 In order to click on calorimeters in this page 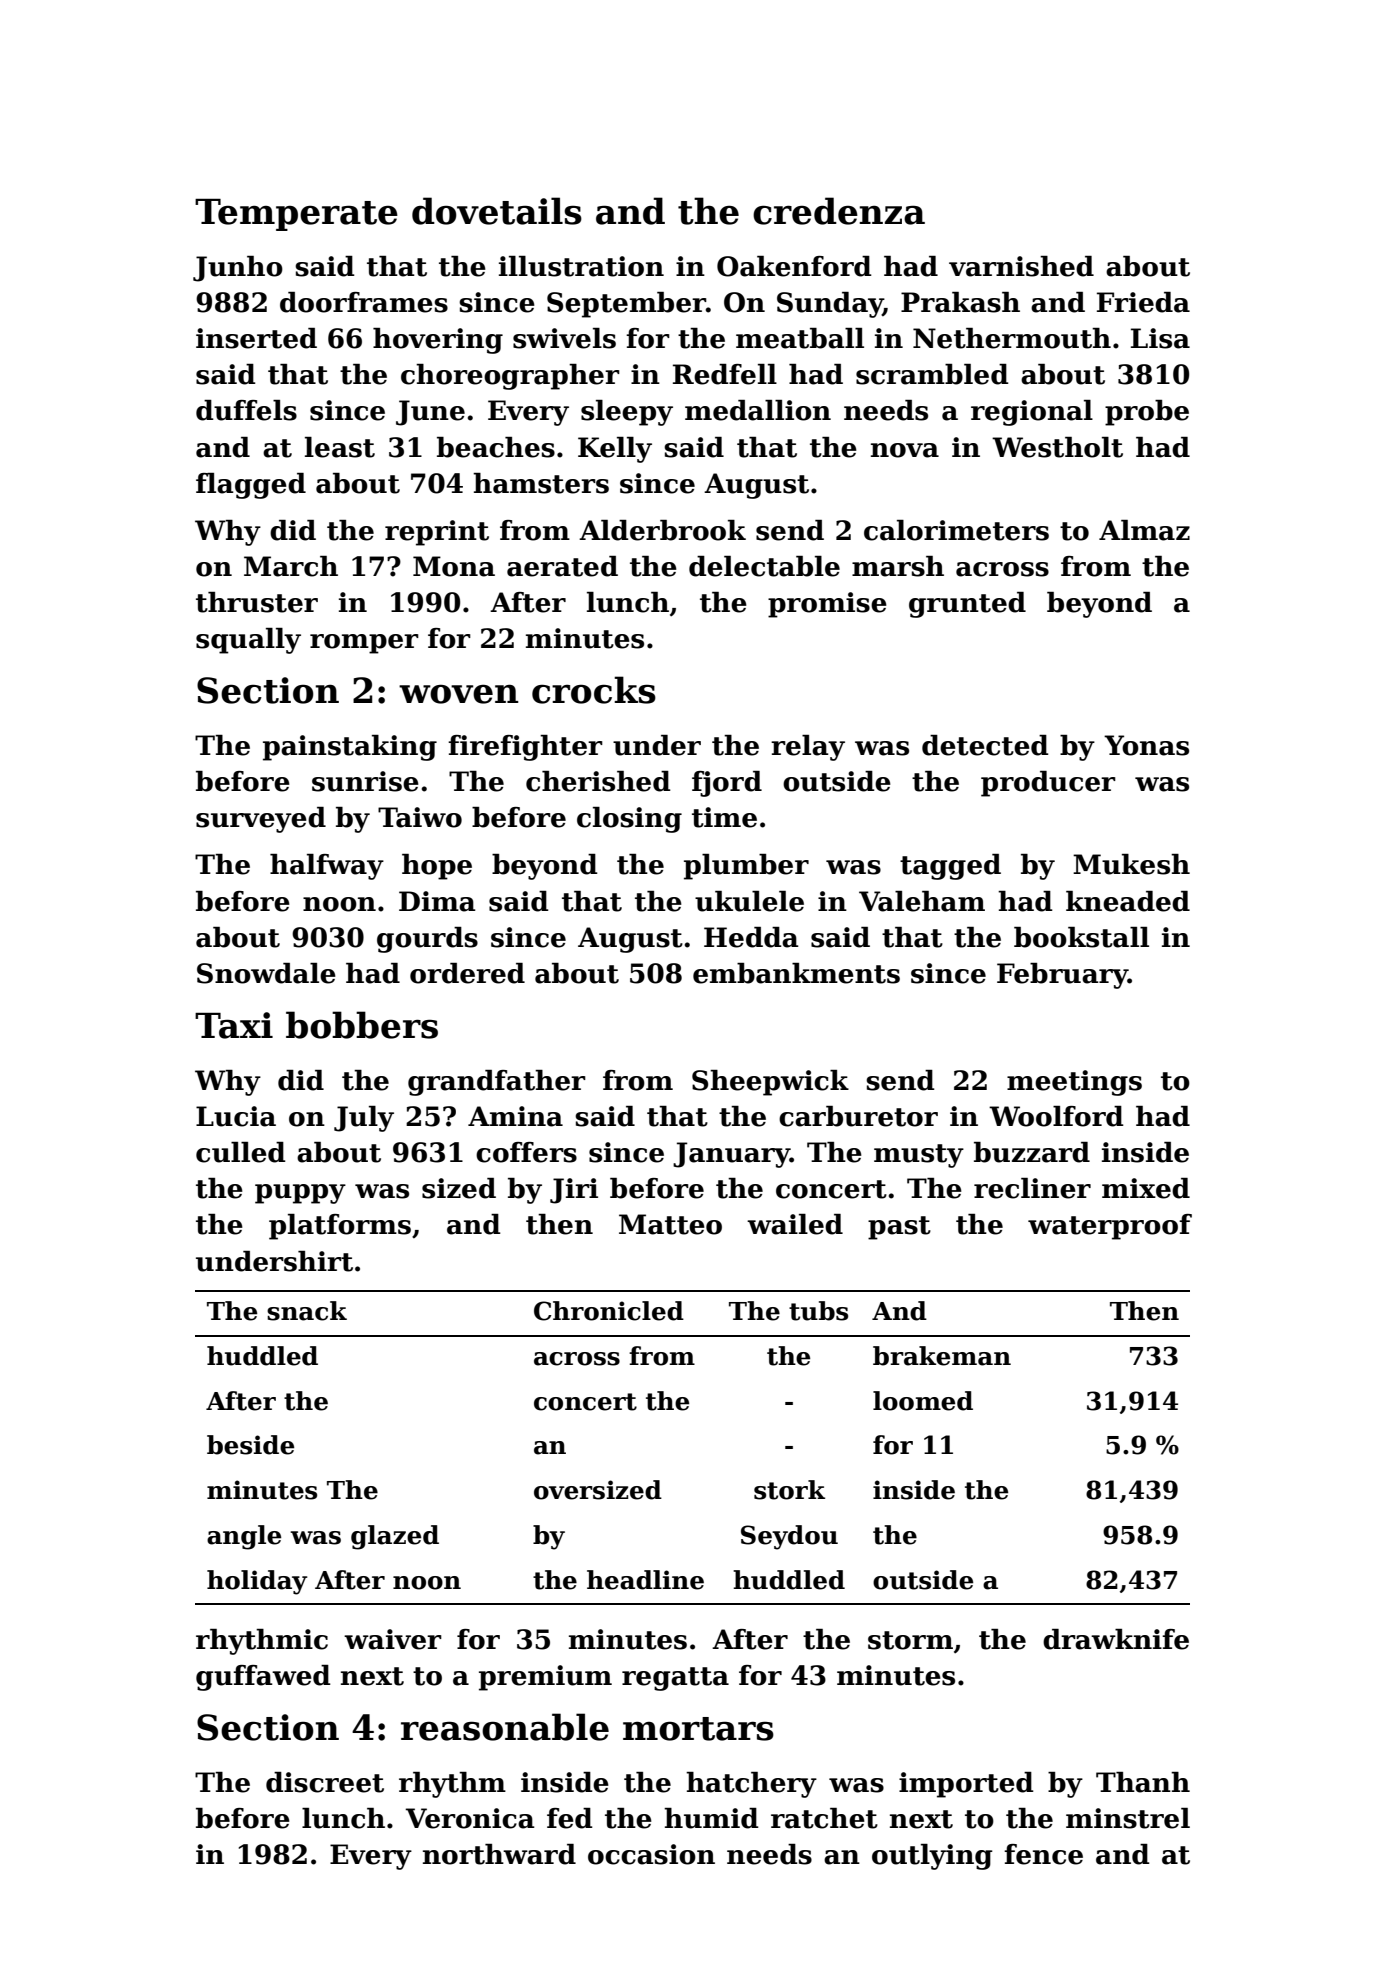, I will do `click(956, 530)`.
